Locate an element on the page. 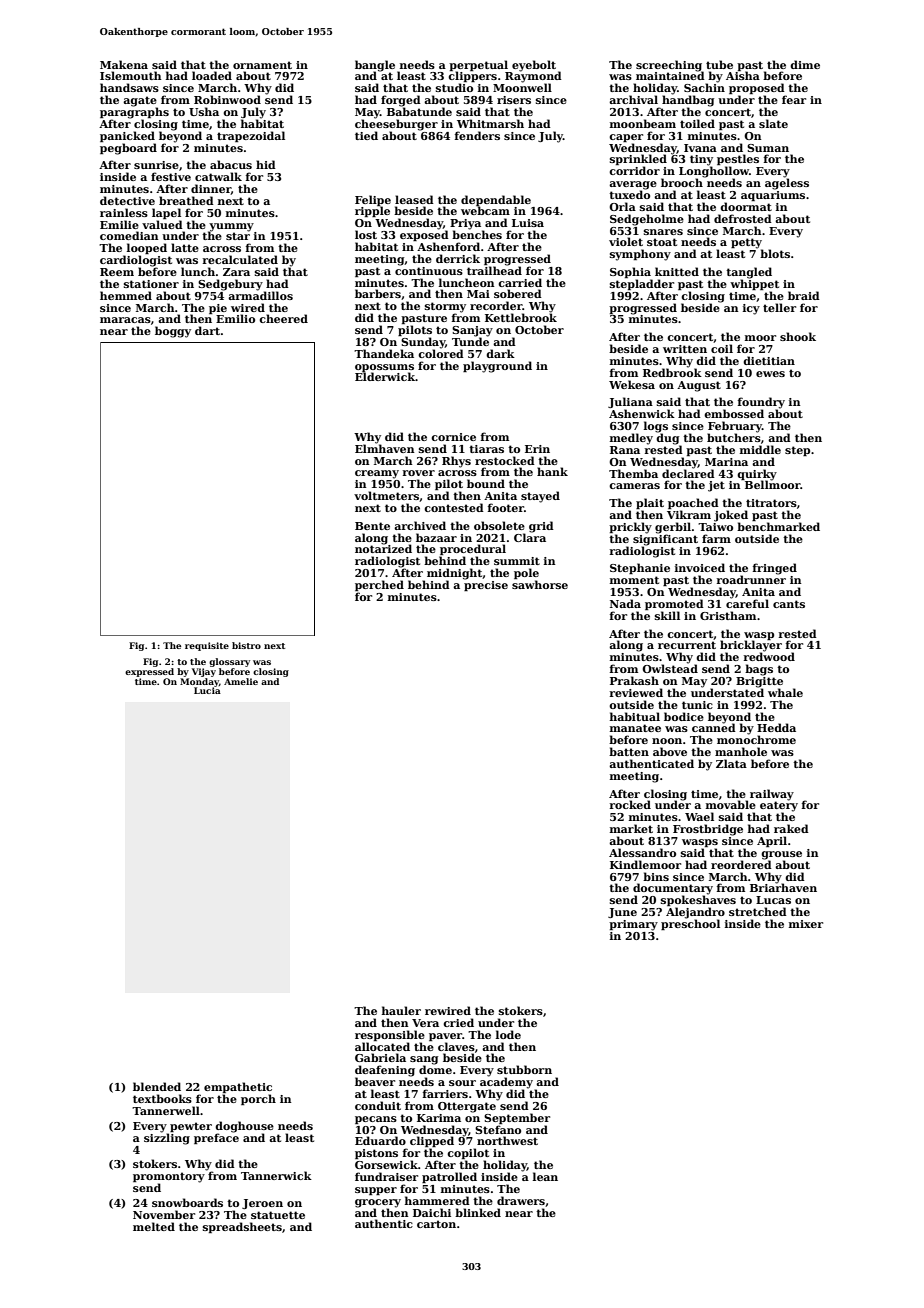 This document has width=924, height=1308. dime is located at coordinates (805, 64).
